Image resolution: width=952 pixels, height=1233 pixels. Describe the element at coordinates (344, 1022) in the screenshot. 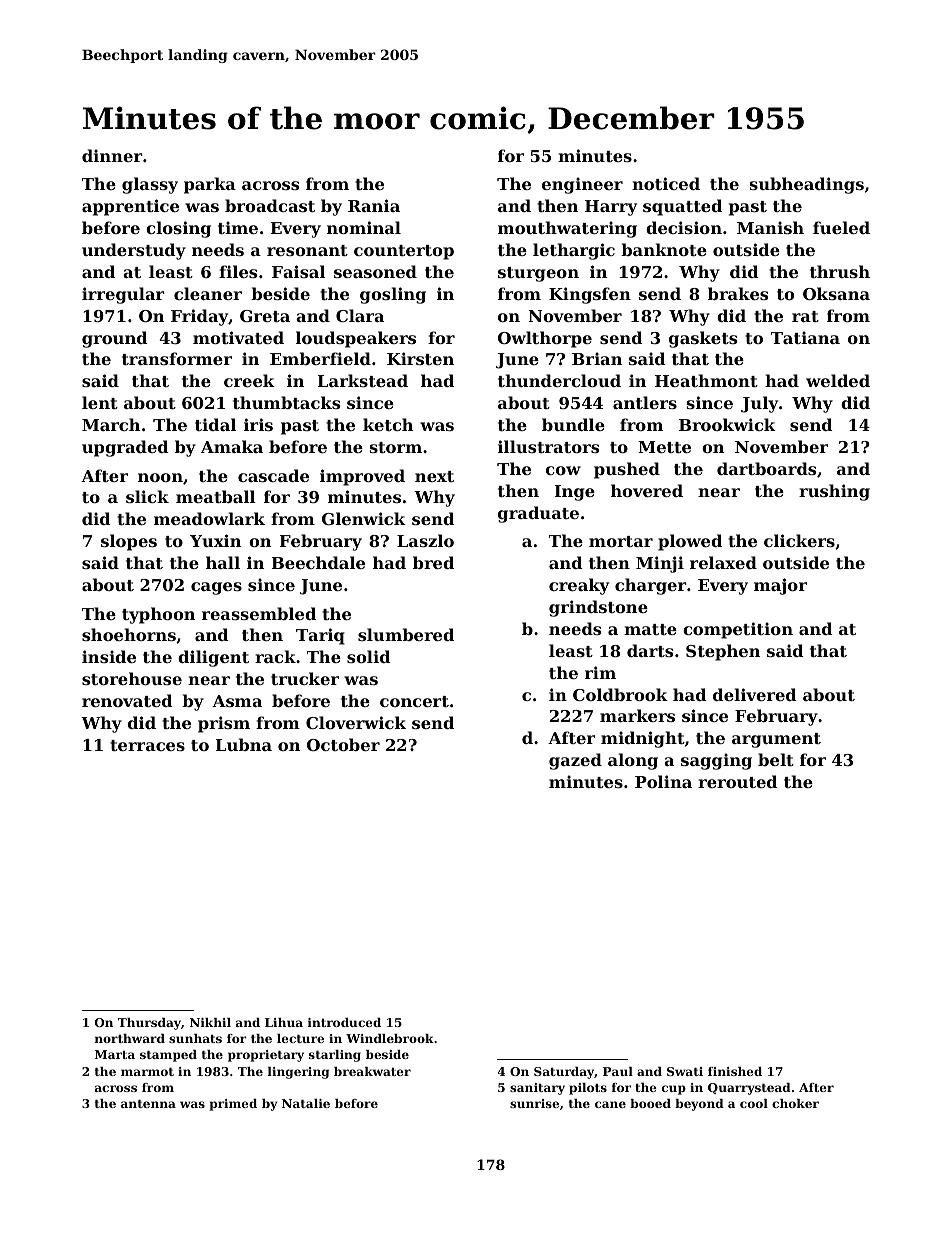

I see `introduced` at that location.
